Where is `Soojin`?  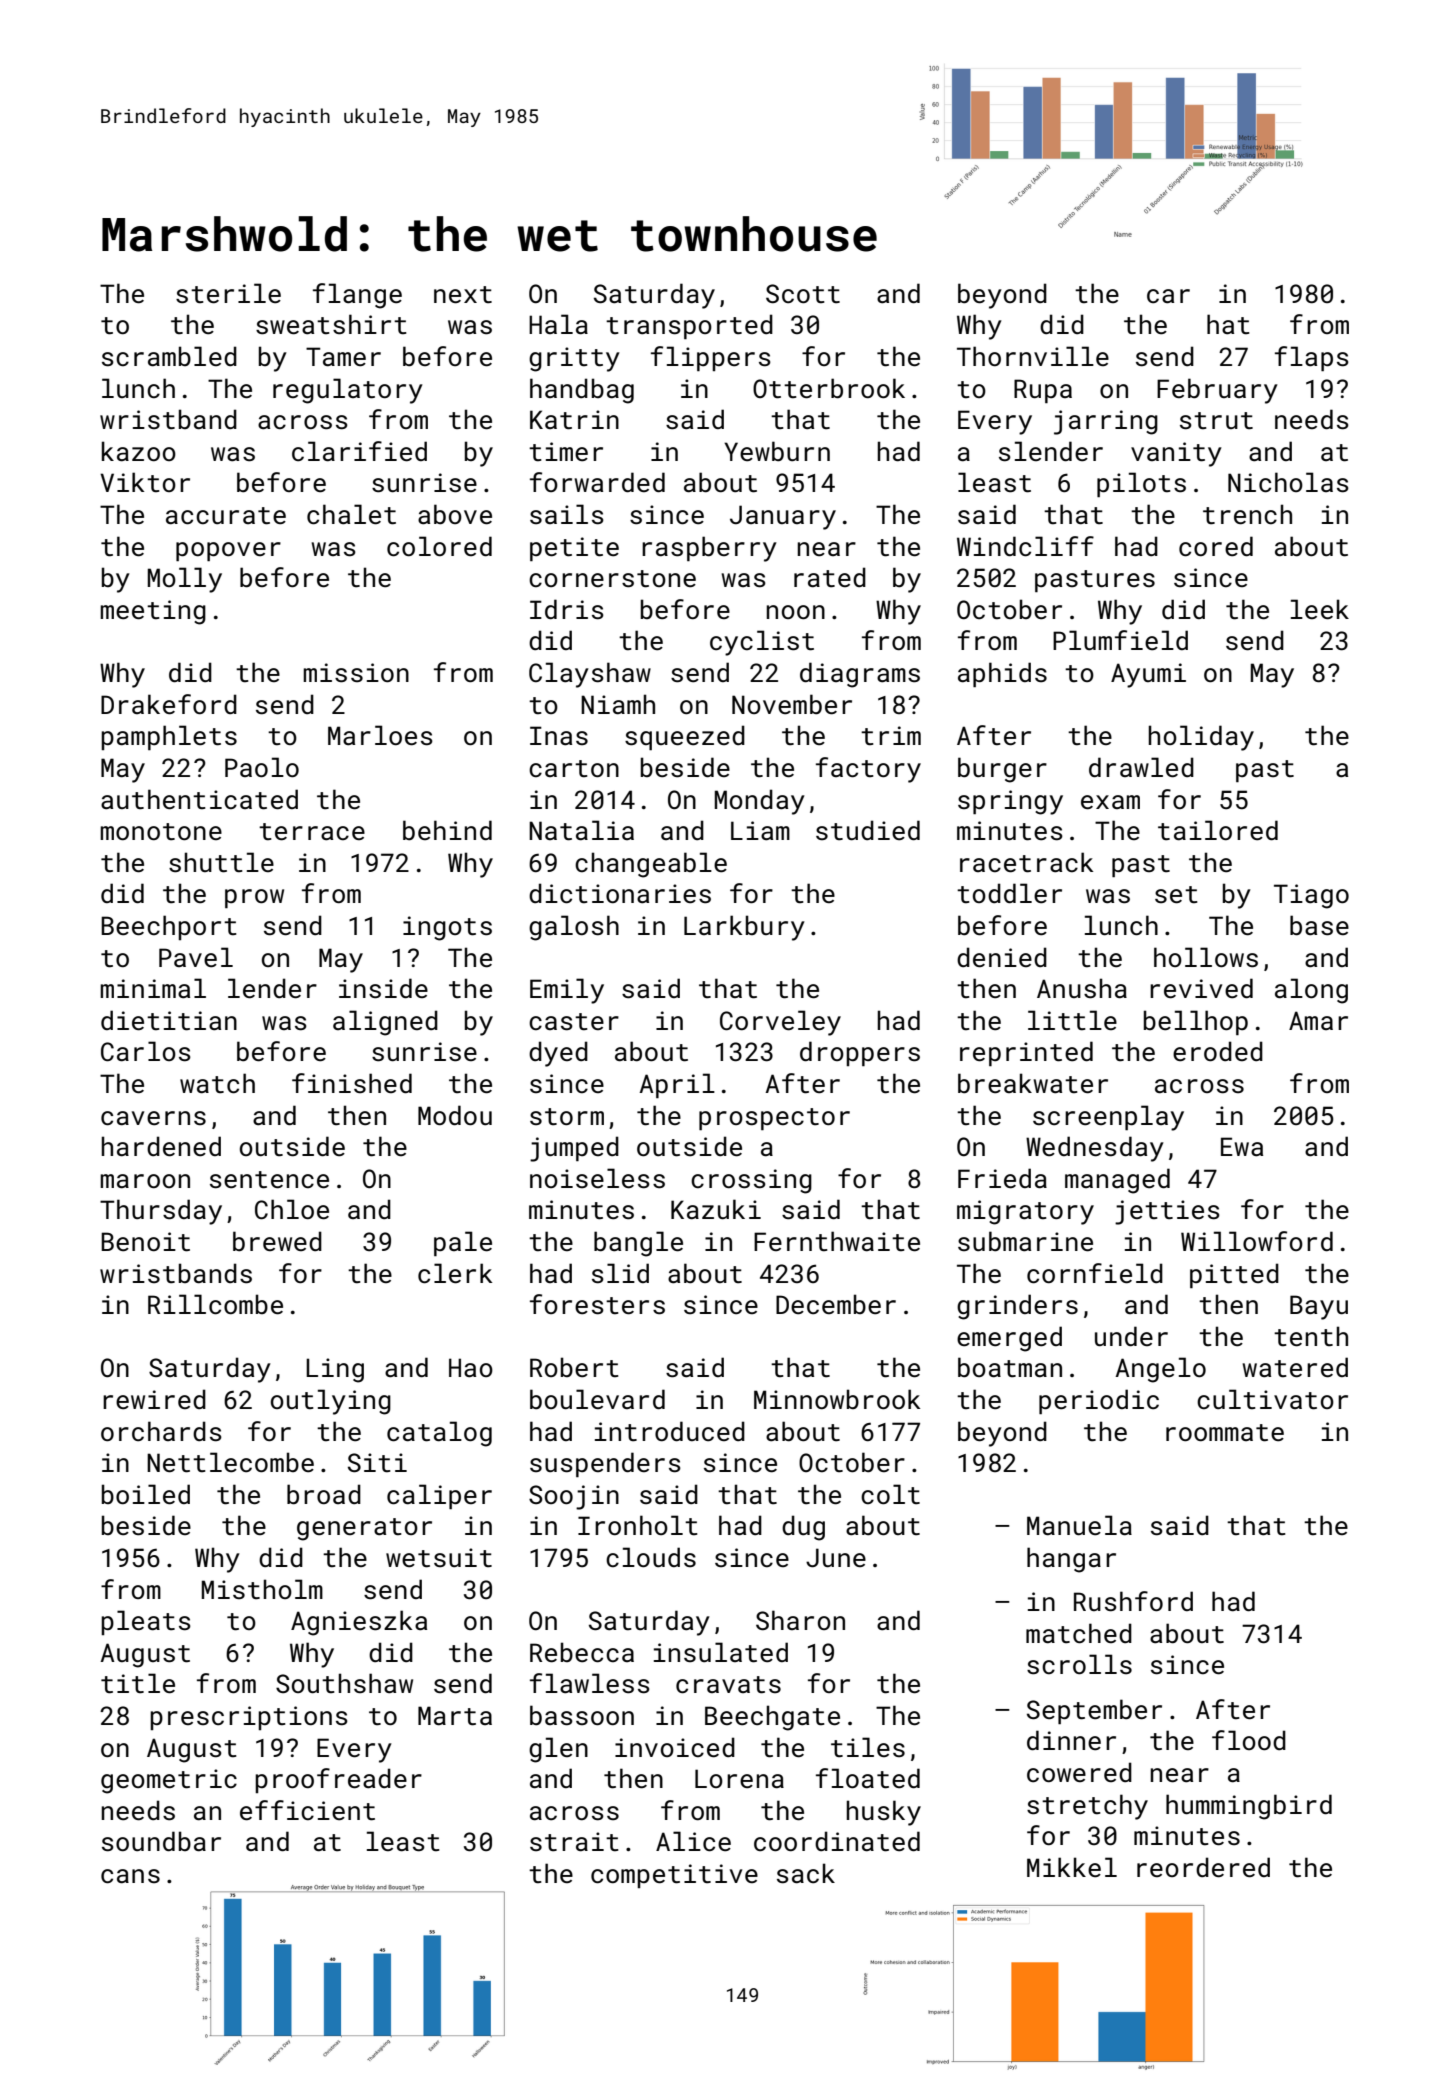
Soojin is located at coordinates (574, 1497).
